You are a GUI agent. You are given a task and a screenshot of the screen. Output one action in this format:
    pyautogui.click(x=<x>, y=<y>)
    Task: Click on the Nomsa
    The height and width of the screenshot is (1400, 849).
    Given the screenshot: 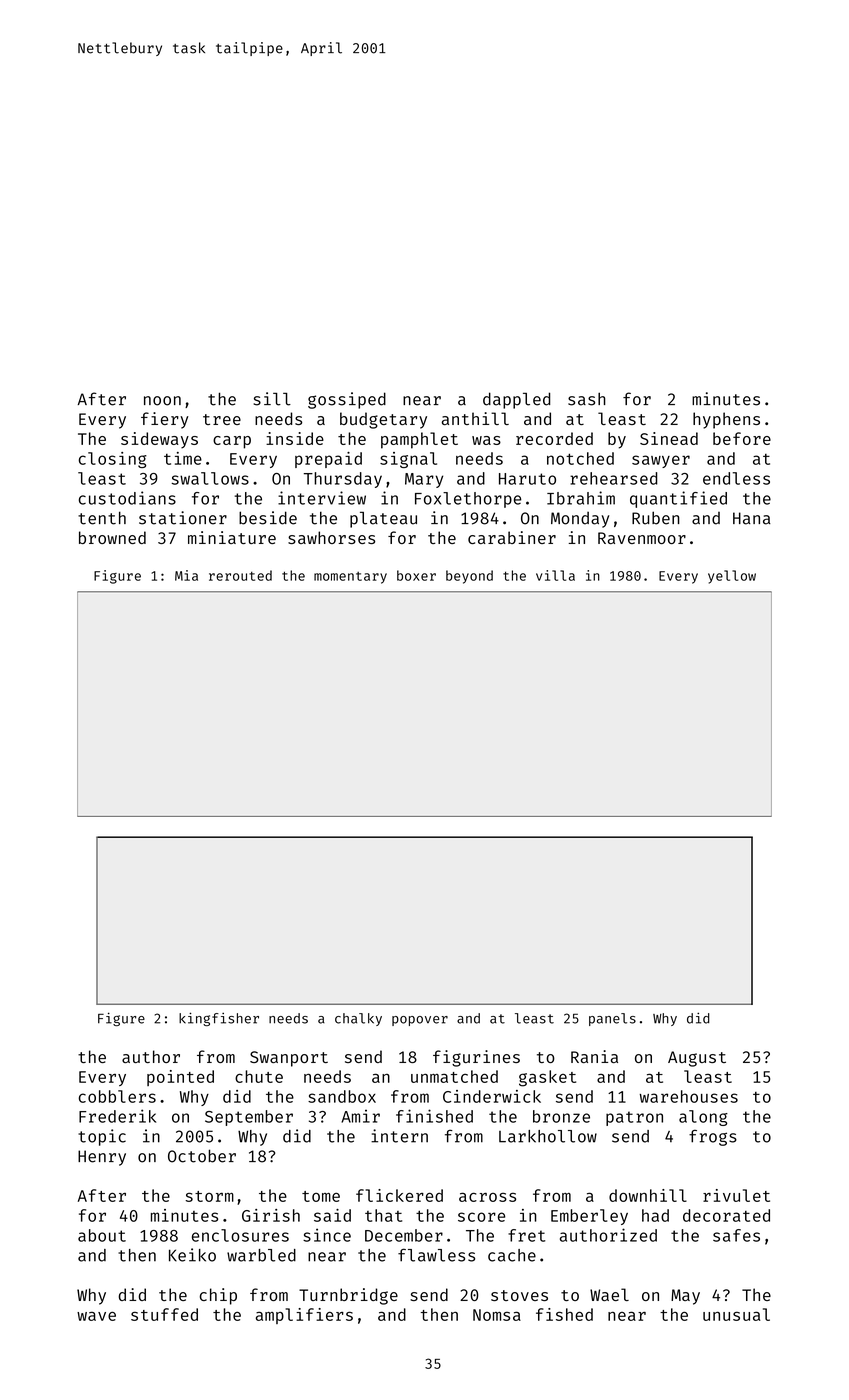 What is the action you would take?
    pyautogui.click(x=497, y=1315)
